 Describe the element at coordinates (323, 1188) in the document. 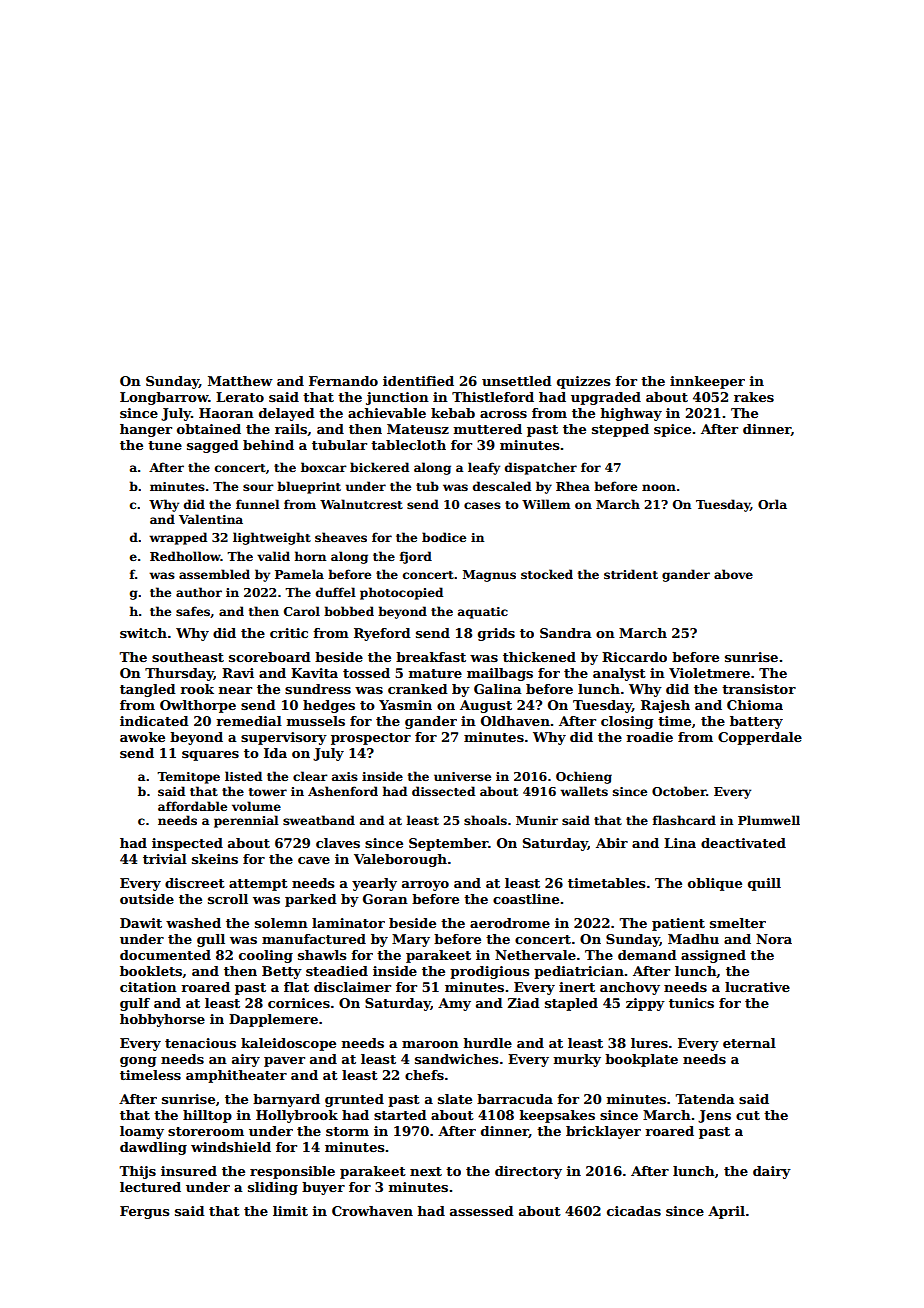

I see `buyer` at that location.
